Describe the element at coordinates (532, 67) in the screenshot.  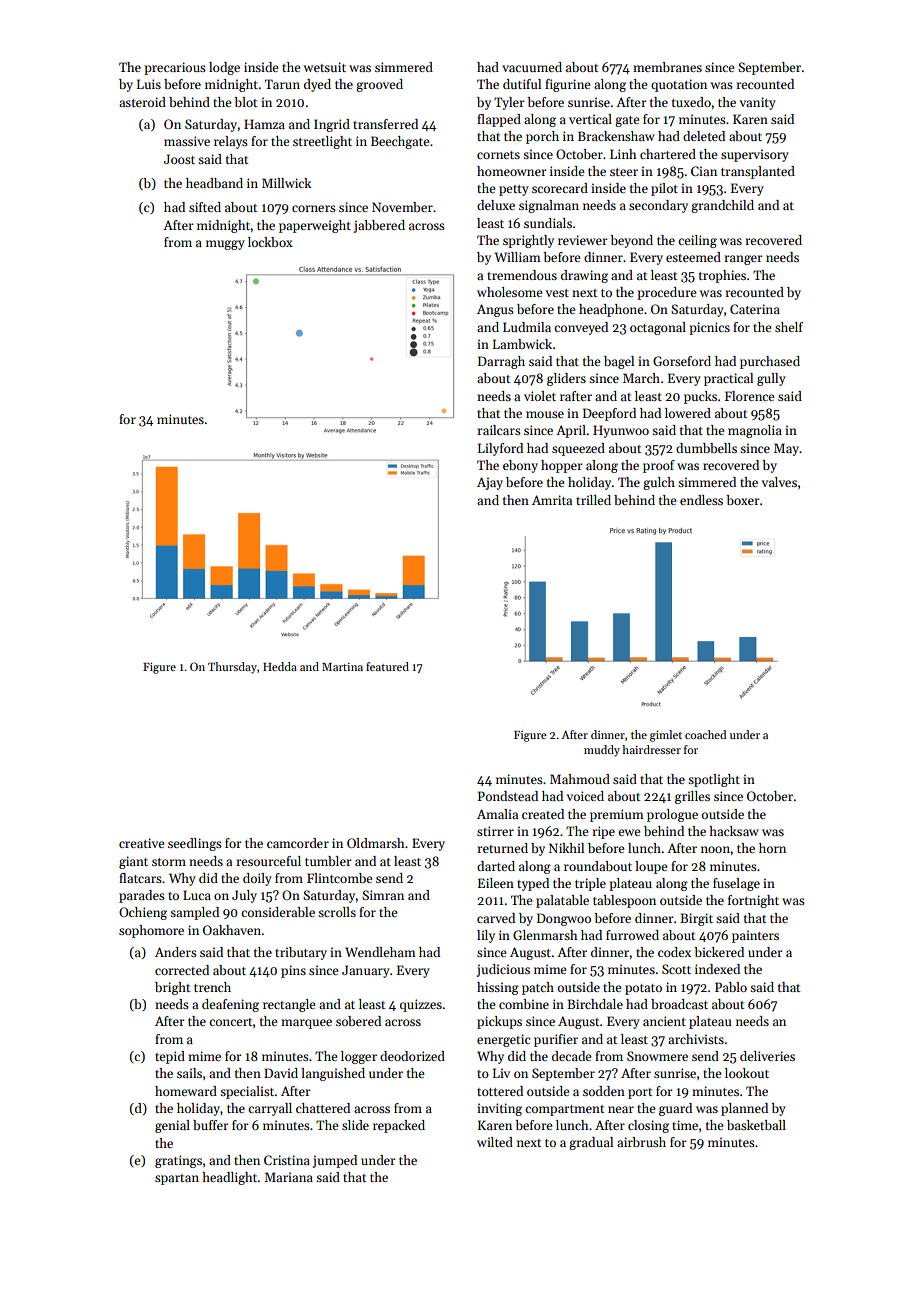
I see `vacuumed` at that location.
